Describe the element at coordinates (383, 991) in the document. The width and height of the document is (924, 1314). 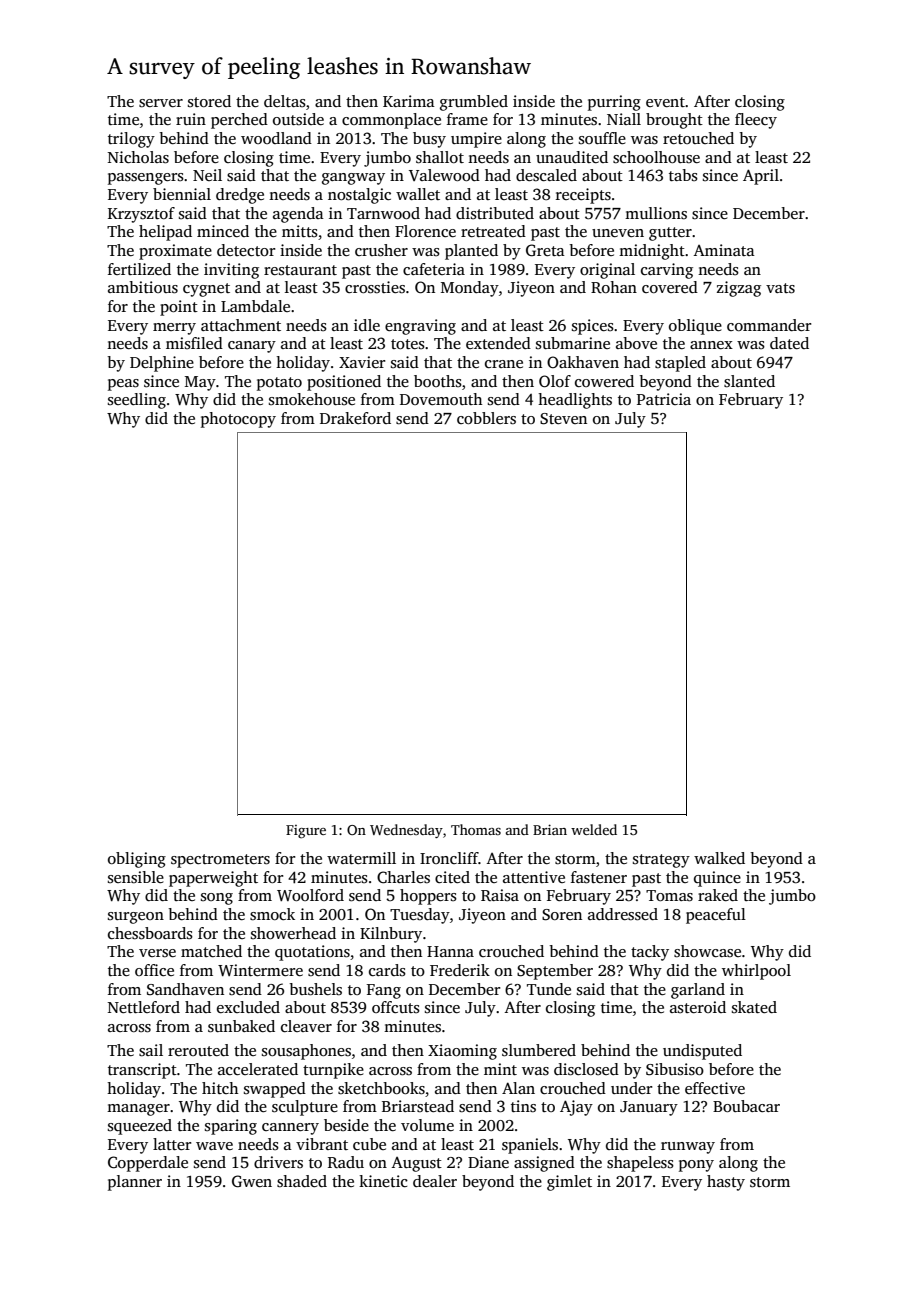
I see `Fang` at that location.
